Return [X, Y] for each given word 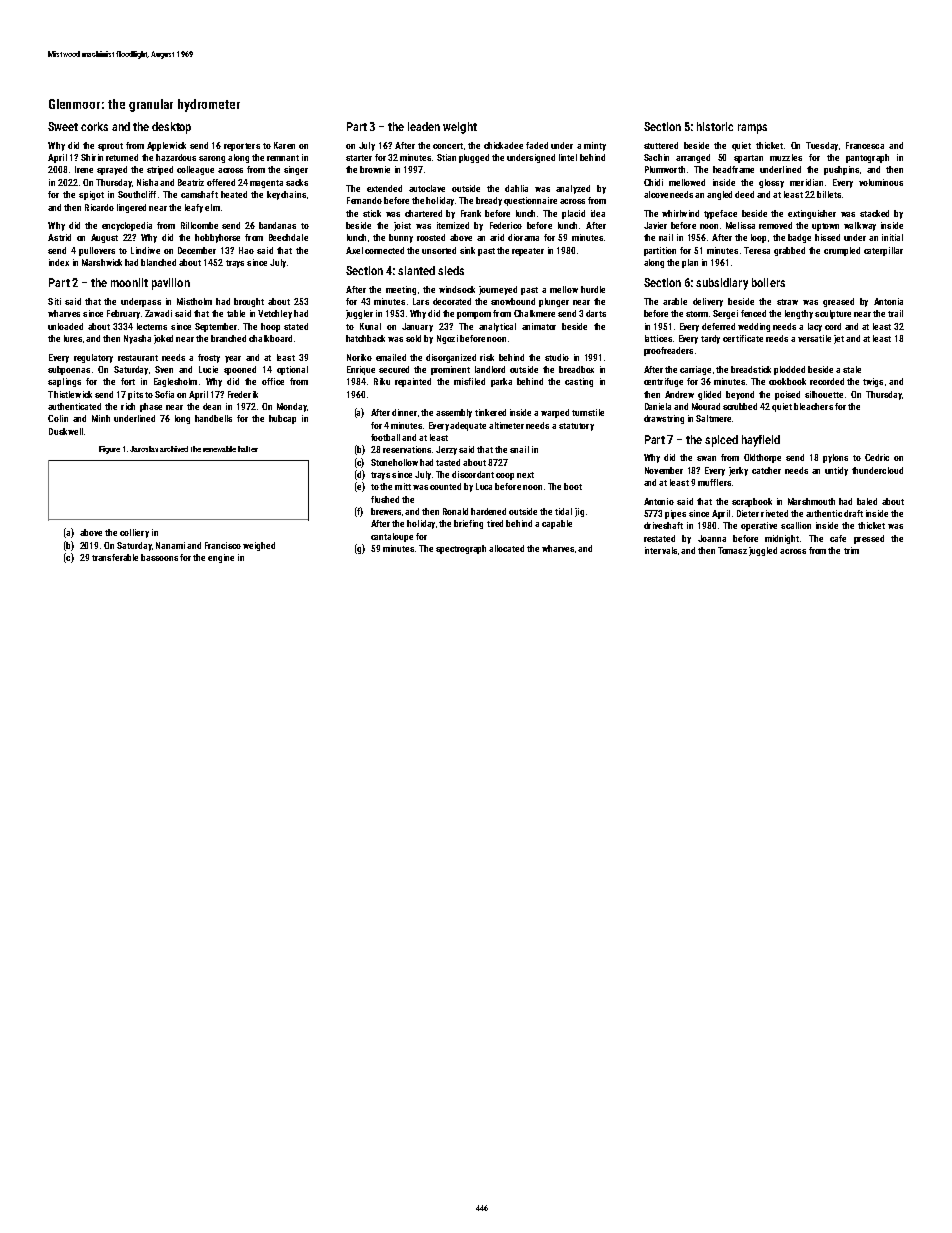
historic [715, 126]
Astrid [59, 237]
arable [675, 301]
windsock [457, 289]
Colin [58, 418]
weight [460, 128]
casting [579, 382]
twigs [873, 382]
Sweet [63, 126]
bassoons [159, 557]
